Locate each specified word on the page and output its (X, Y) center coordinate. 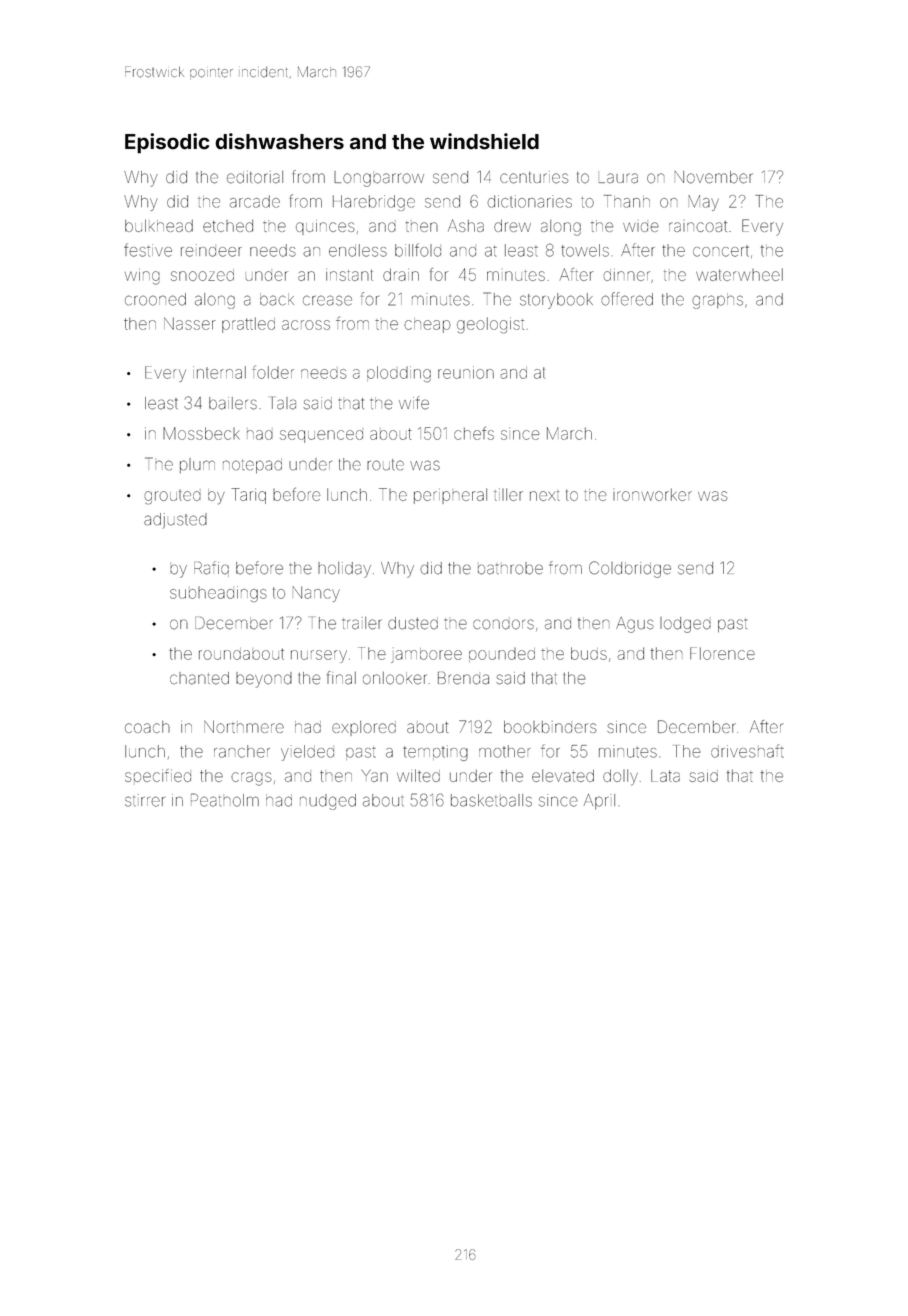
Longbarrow (379, 179)
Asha (466, 225)
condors (503, 624)
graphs (717, 301)
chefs (474, 433)
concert (721, 251)
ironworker (652, 494)
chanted (199, 678)
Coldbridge (630, 569)
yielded (307, 753)
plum (197, 465)
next (545, 496)
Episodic (167, 143)
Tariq (248, 496)
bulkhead (159, 226)
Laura (618, 178)
